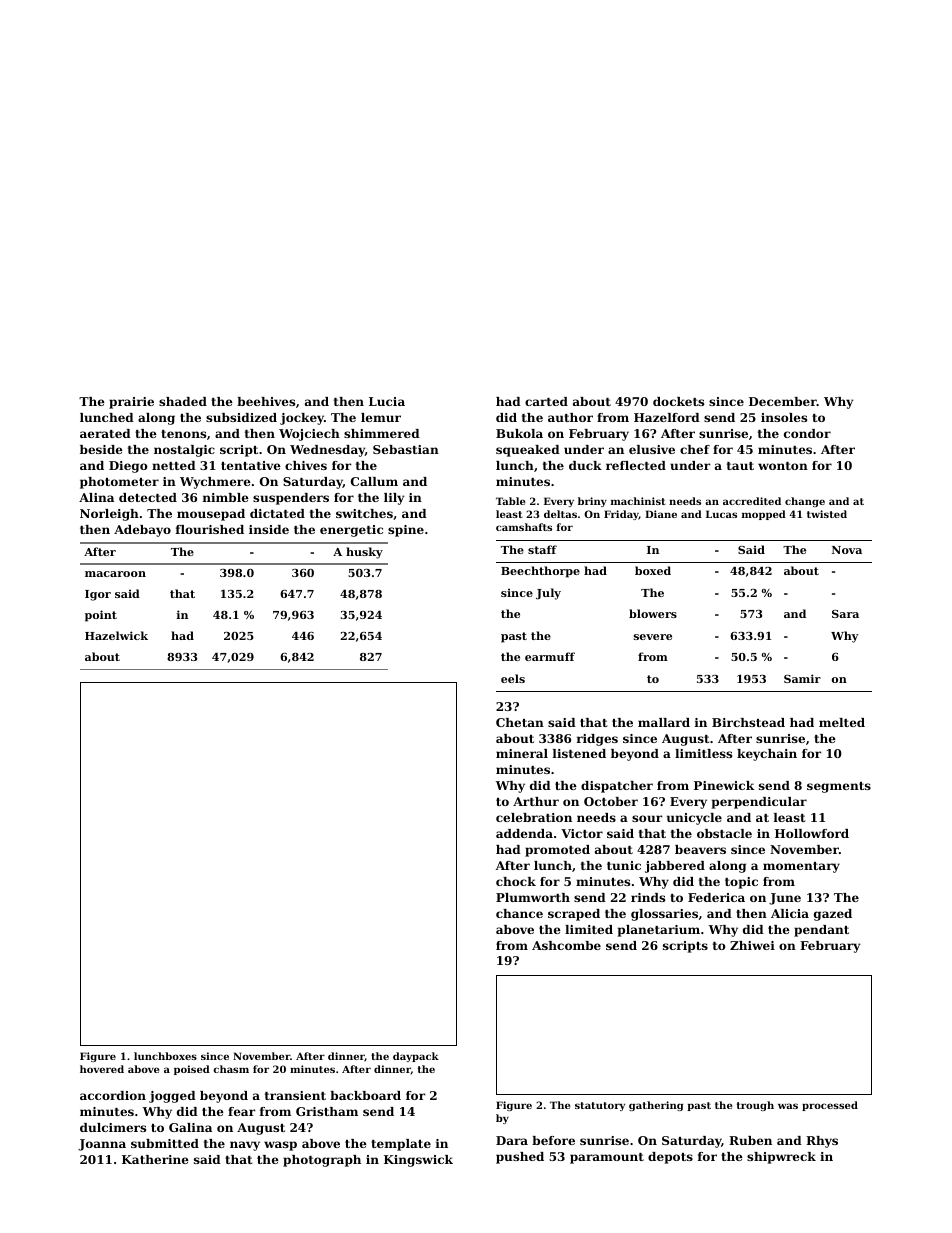 This screenshot has width=952, height=1233. What do you see at coordinates (231, 1069) in the screenshot?
I see `chasm` at bounding box center [231, 1069].
